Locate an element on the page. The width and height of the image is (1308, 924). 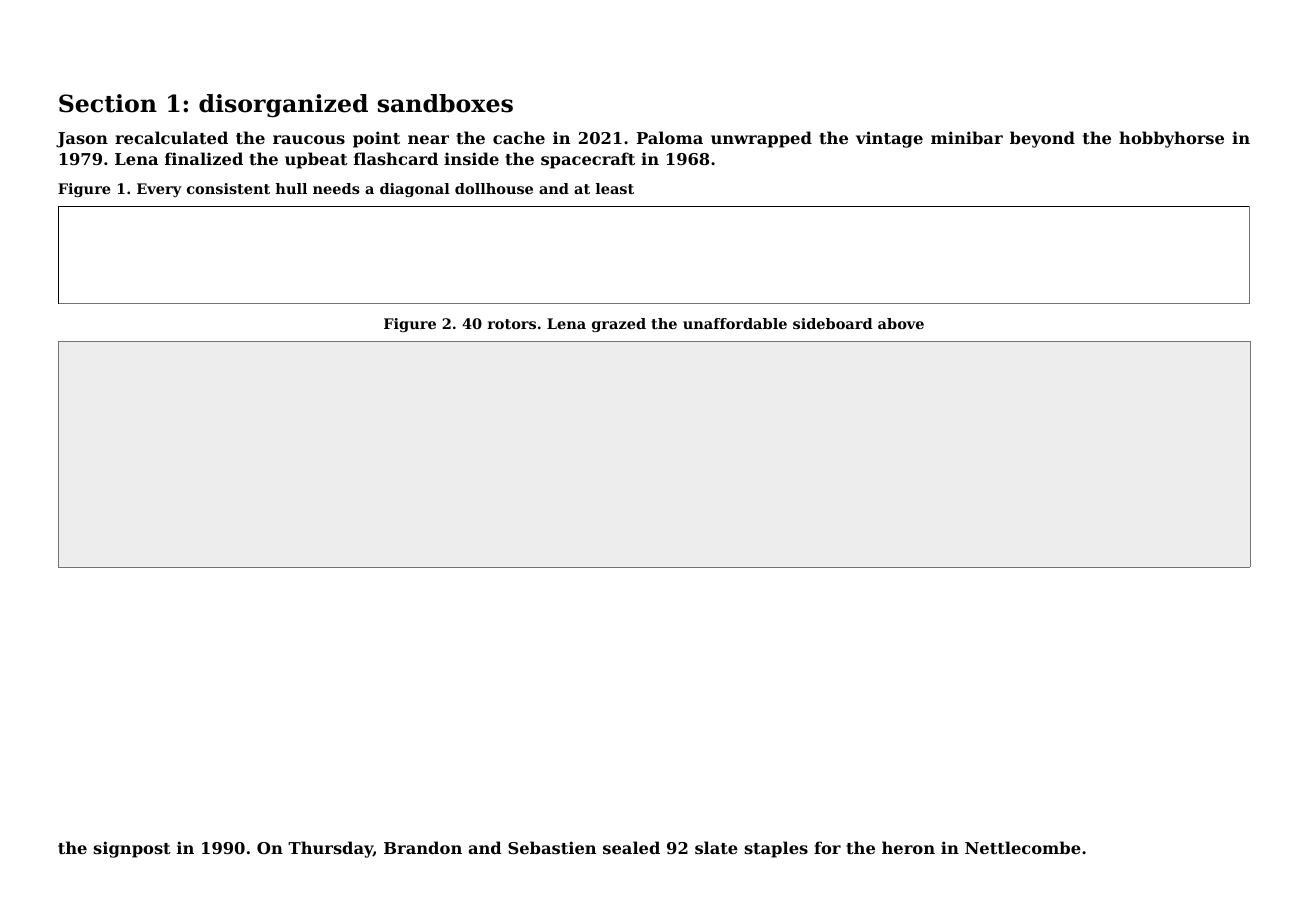
Nettlecombe is located at coordinates (1023, 847).
